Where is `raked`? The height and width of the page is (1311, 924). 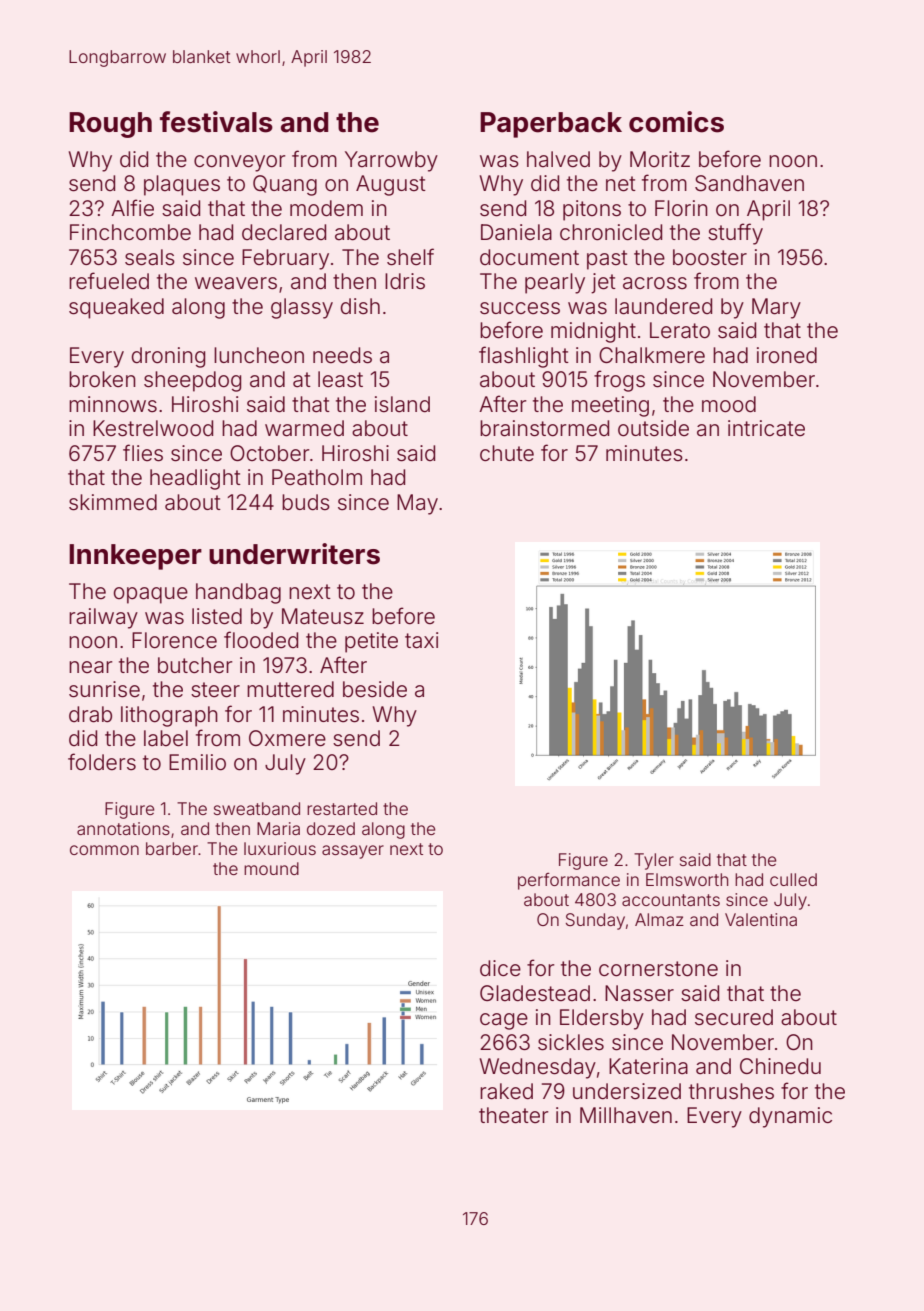
raked is located at coordinates (506, 1091).
